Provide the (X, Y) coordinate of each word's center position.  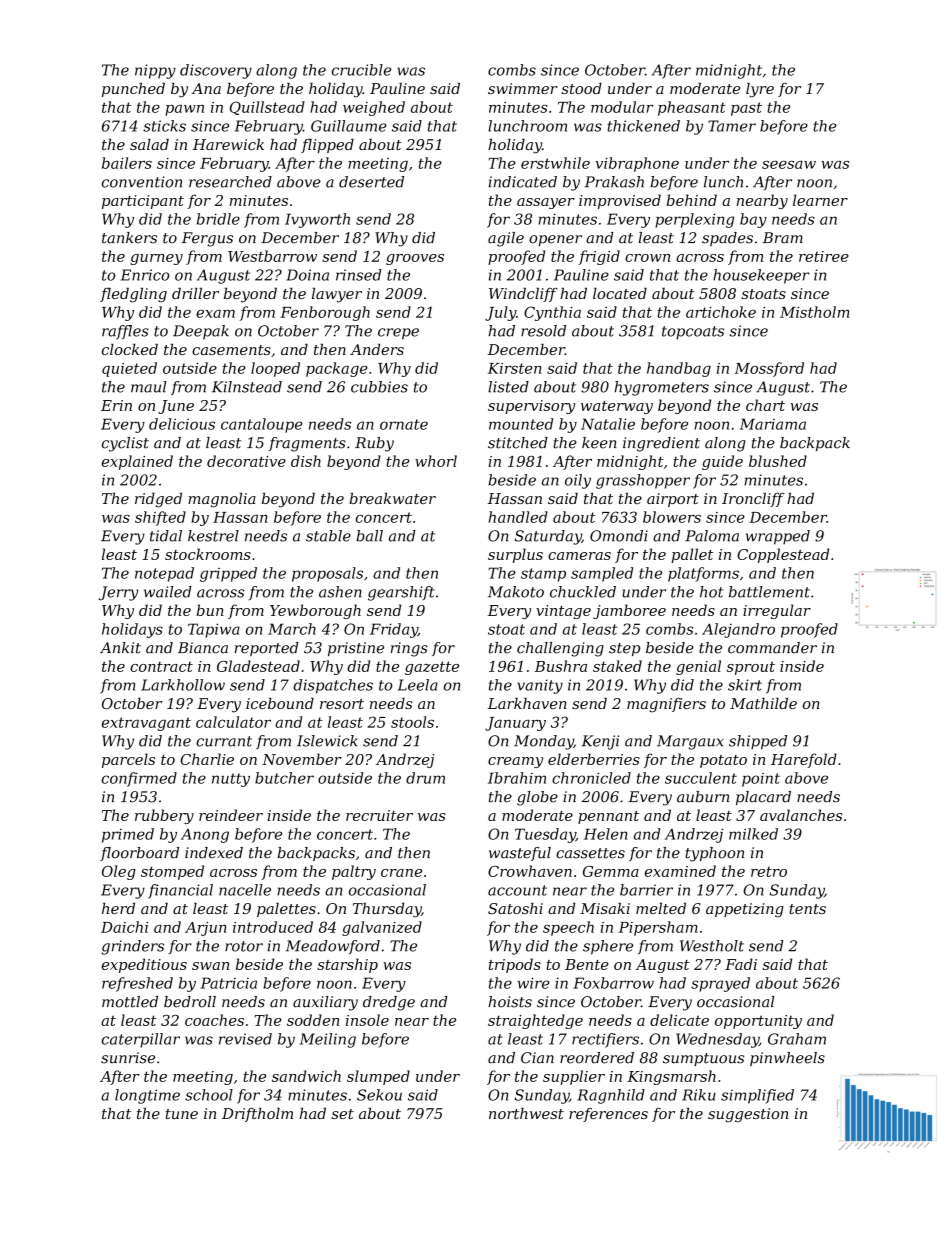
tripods (515, 965)
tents (807, 909)
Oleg (119, 872)
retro (769, 872)
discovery (216, 71)
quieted (129, 369)
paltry (354, 872)
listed (508, 387)
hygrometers (661, 388)
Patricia (228, 983)
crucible (361, 70)
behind (692, 200)
